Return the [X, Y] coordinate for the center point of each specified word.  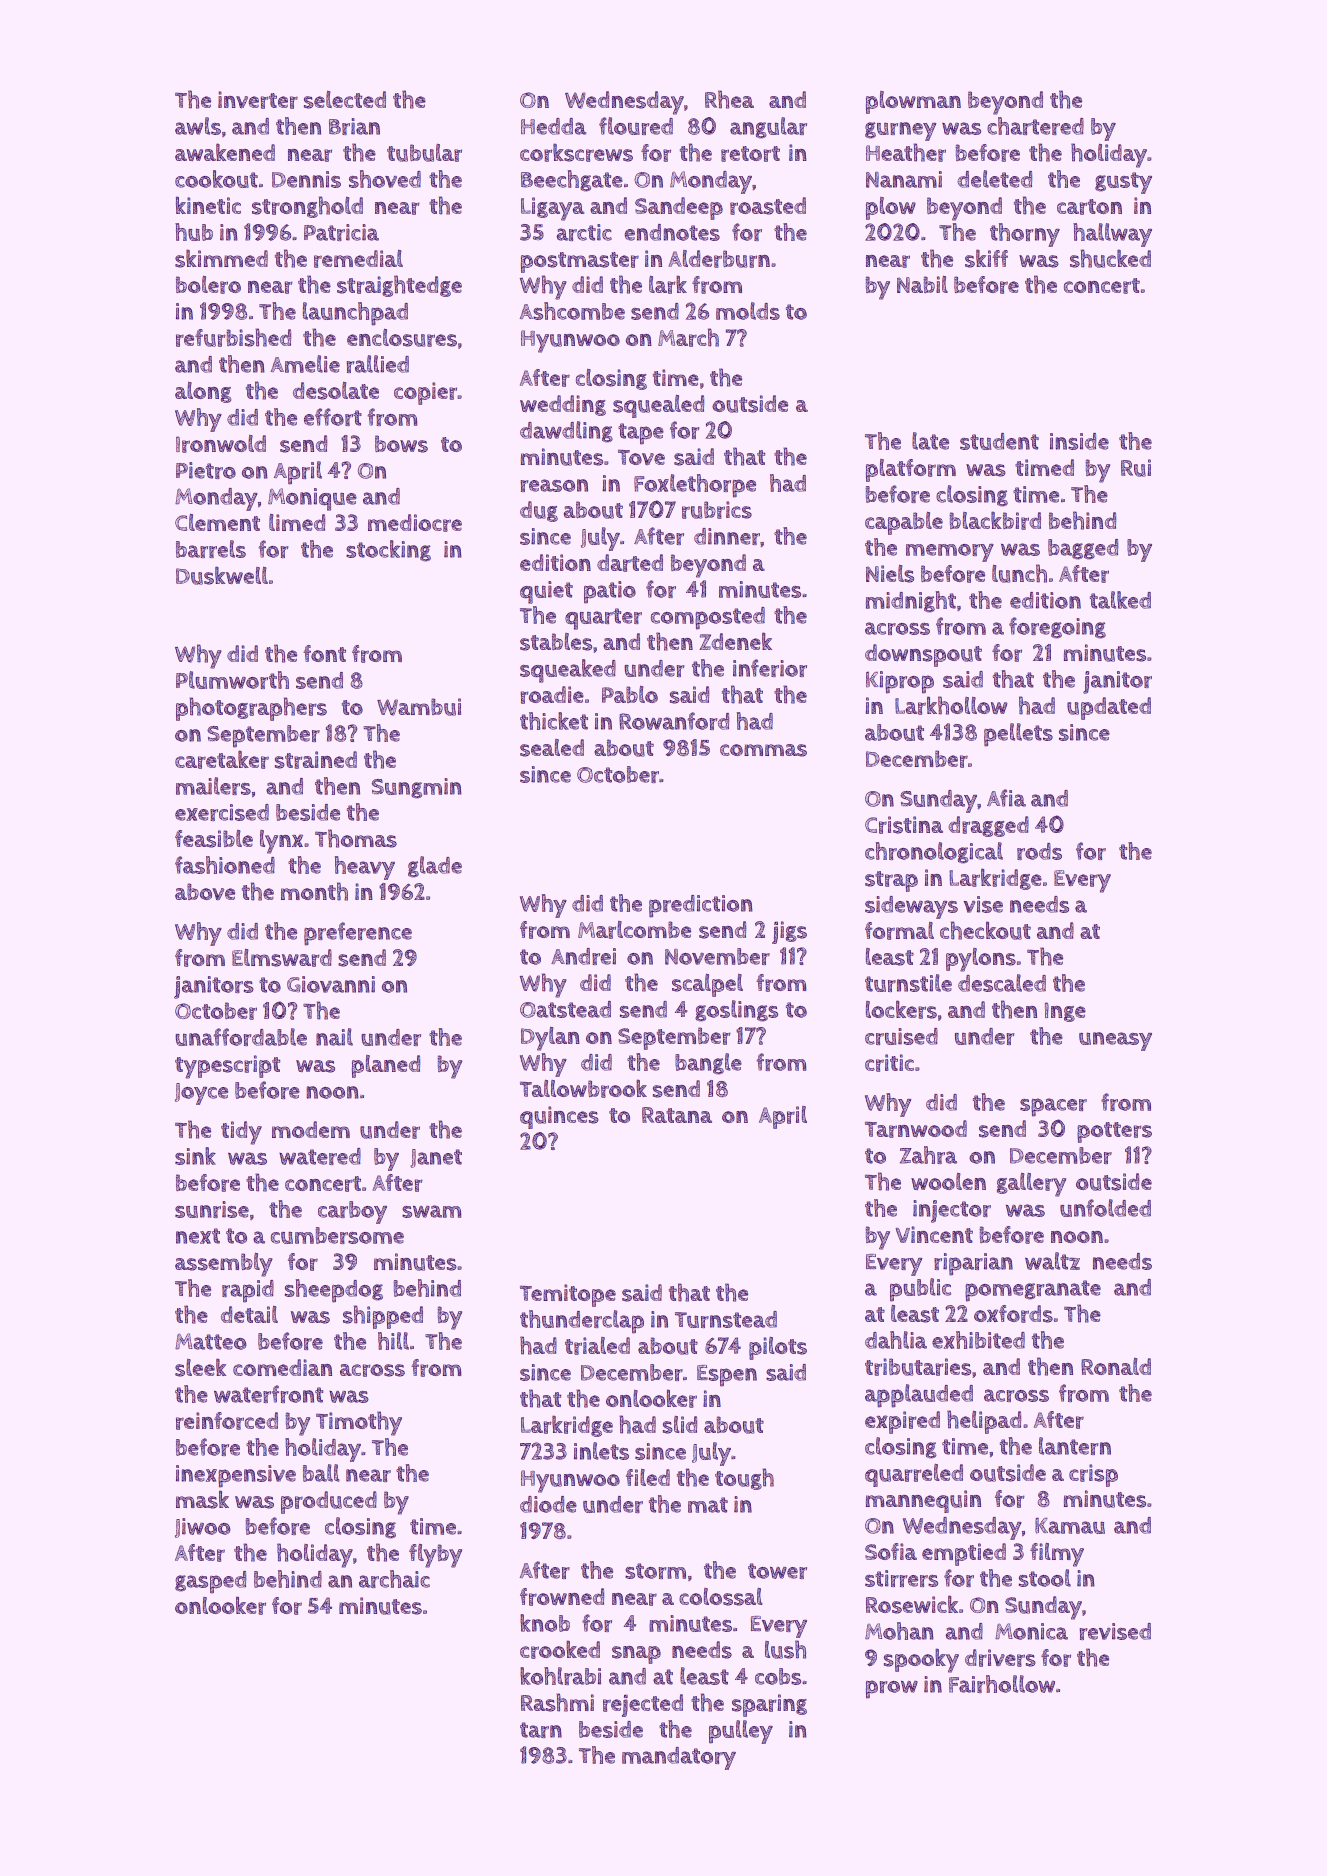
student [999, 441]
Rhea [729, 99]
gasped [210, 1582]
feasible [214, 839]
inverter [258, 100]
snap [636, 1655]
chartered [1035, 126]
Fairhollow [1002, 1684]
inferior [770, 668]
